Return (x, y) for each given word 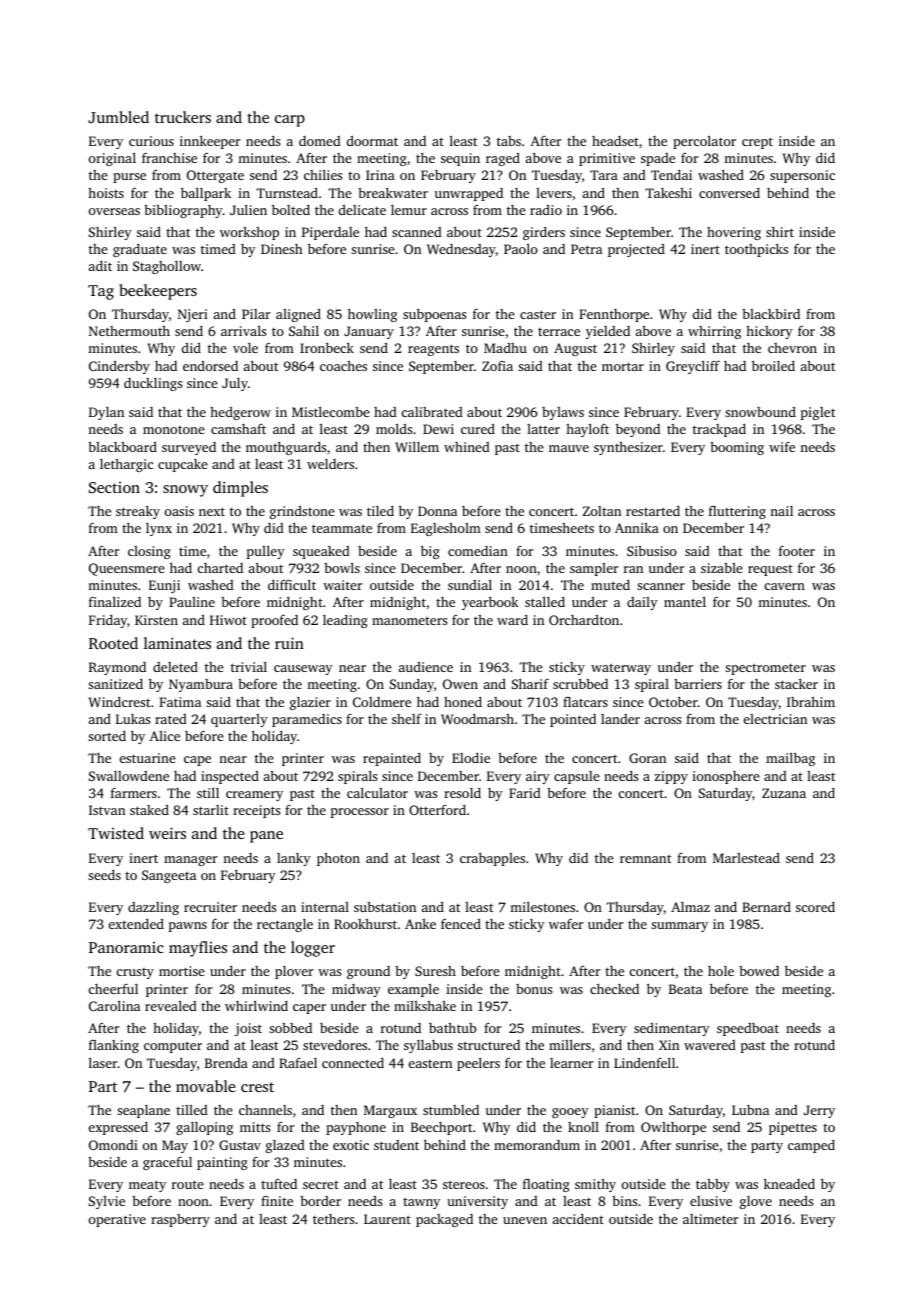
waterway (621, 669)
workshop (249, 233)
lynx (159, 529)
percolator (704, 142)
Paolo (521, 248)
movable (205, 1086)
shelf (407, 719)
